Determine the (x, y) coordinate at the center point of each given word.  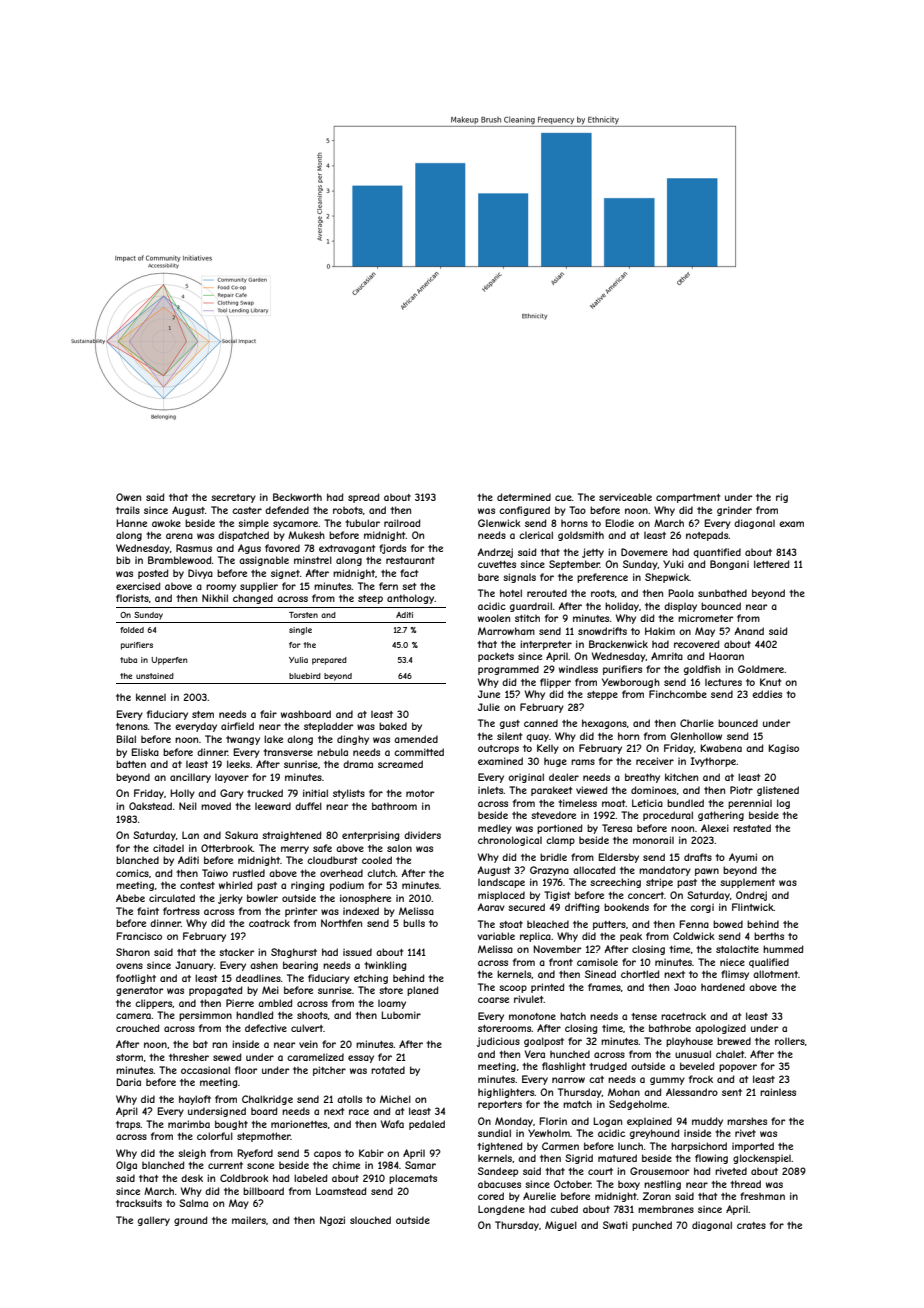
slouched (370, 1220)
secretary (233, 498)
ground (191, 1221)
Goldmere (761, 669)
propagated (216, 991)
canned (541, 723)
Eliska (145, 752)
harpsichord (699, 1147)
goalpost (544, 1042)
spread (364, 498)
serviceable (625, 497)
